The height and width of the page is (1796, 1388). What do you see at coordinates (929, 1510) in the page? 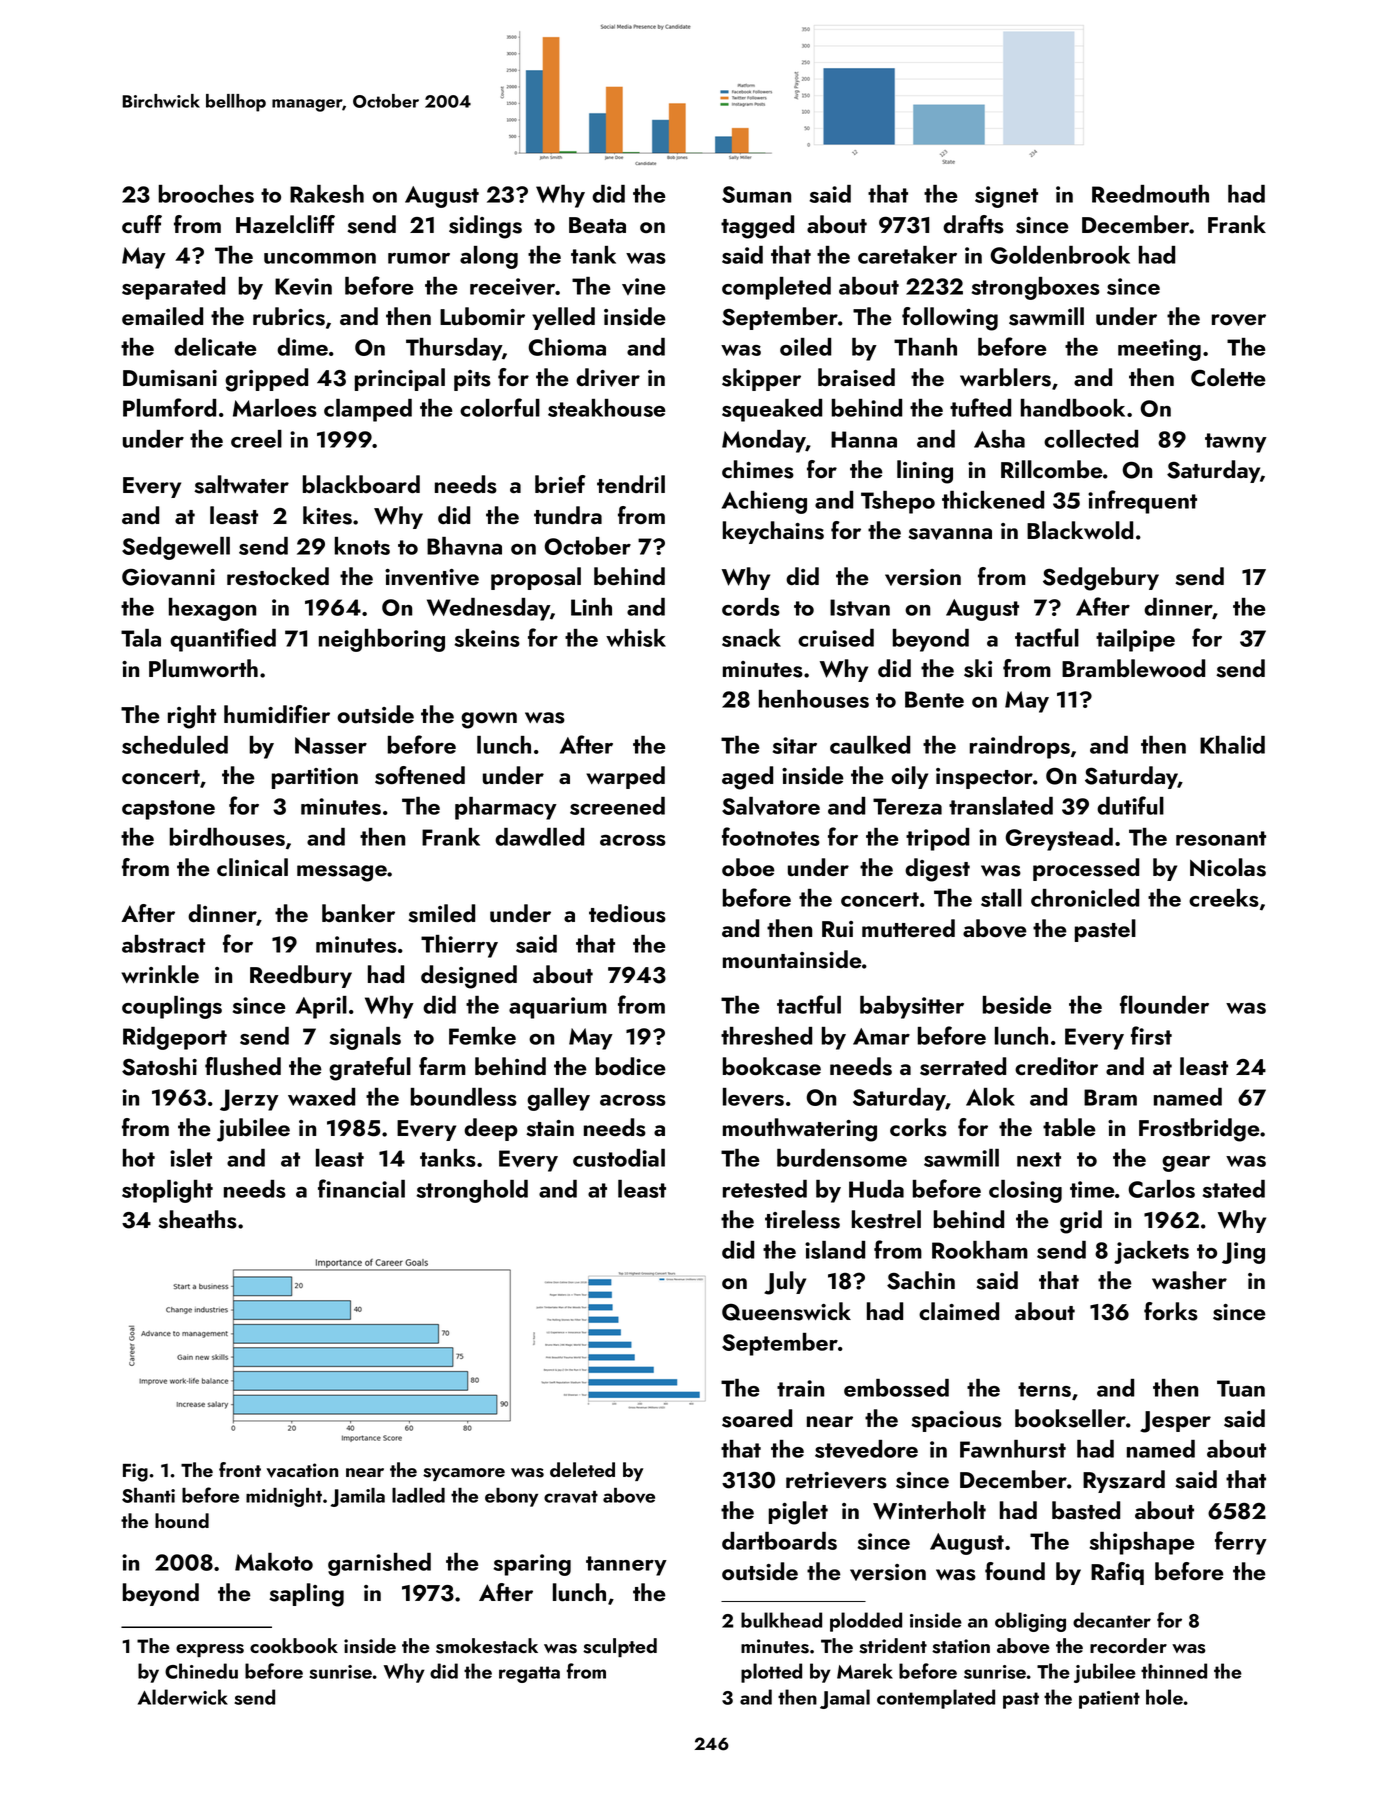
I see `Winterholt` at bounding box center [929, 1510].
